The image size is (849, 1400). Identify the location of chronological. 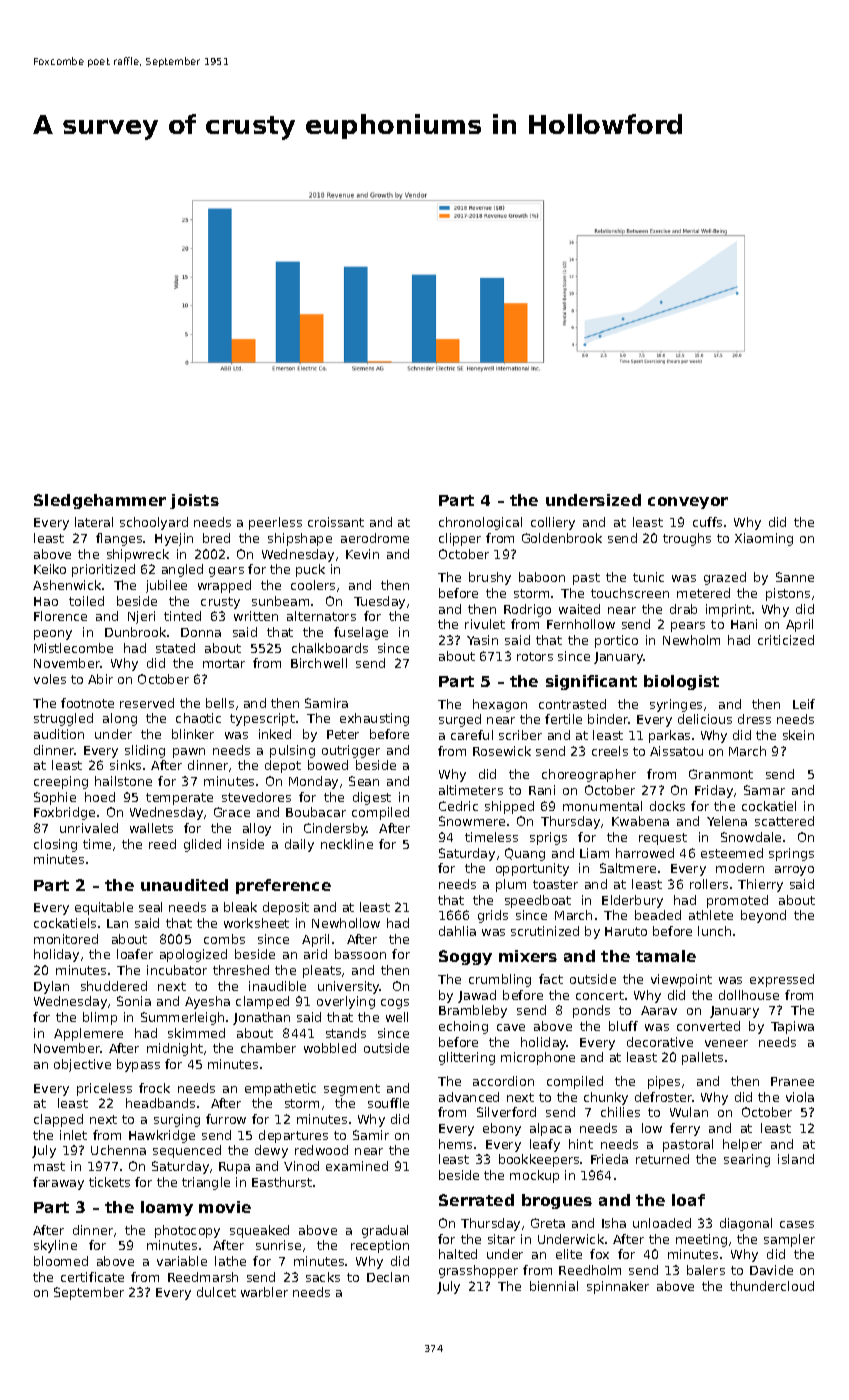
(480, 523).
